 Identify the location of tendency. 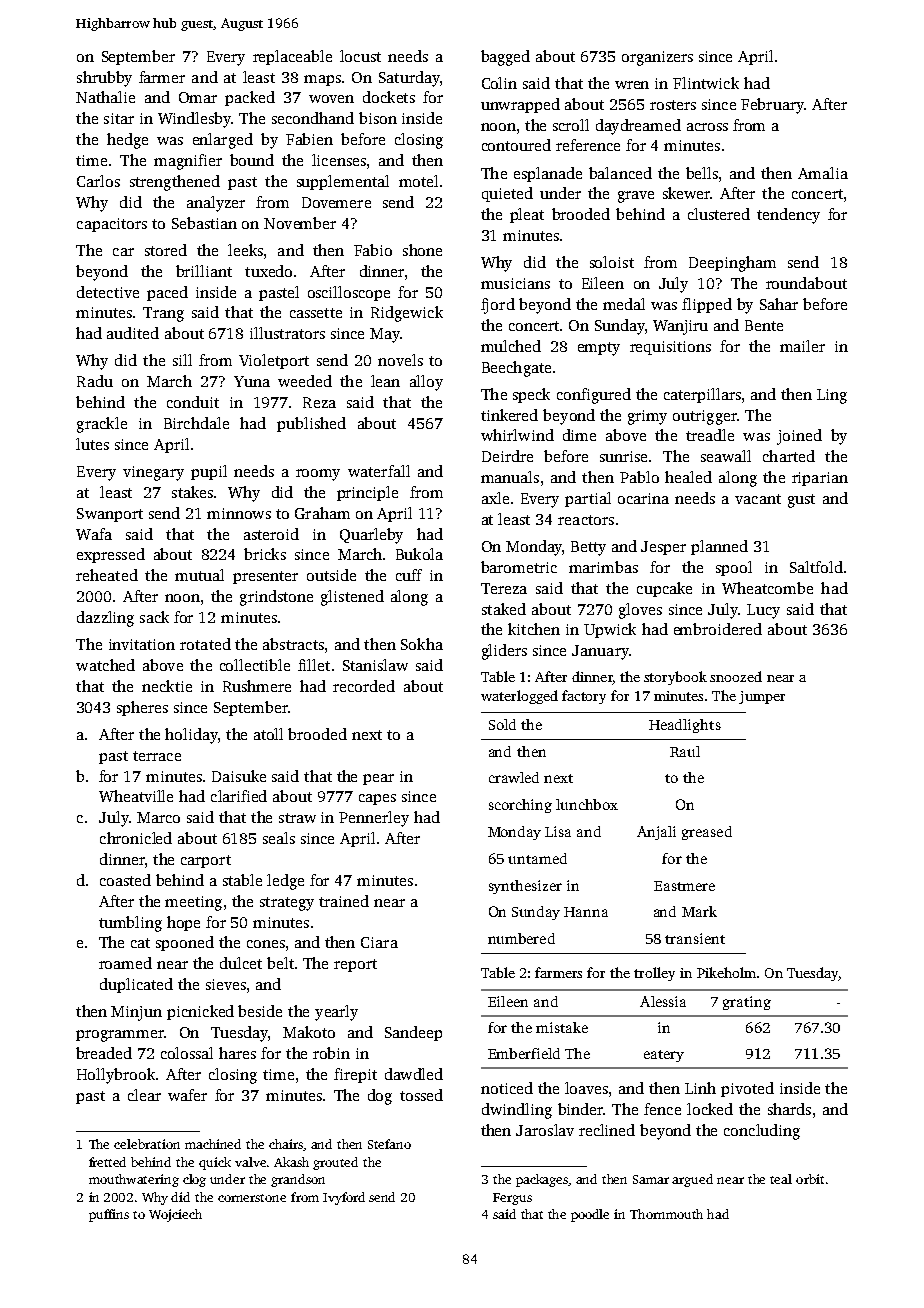
(788, 216).
